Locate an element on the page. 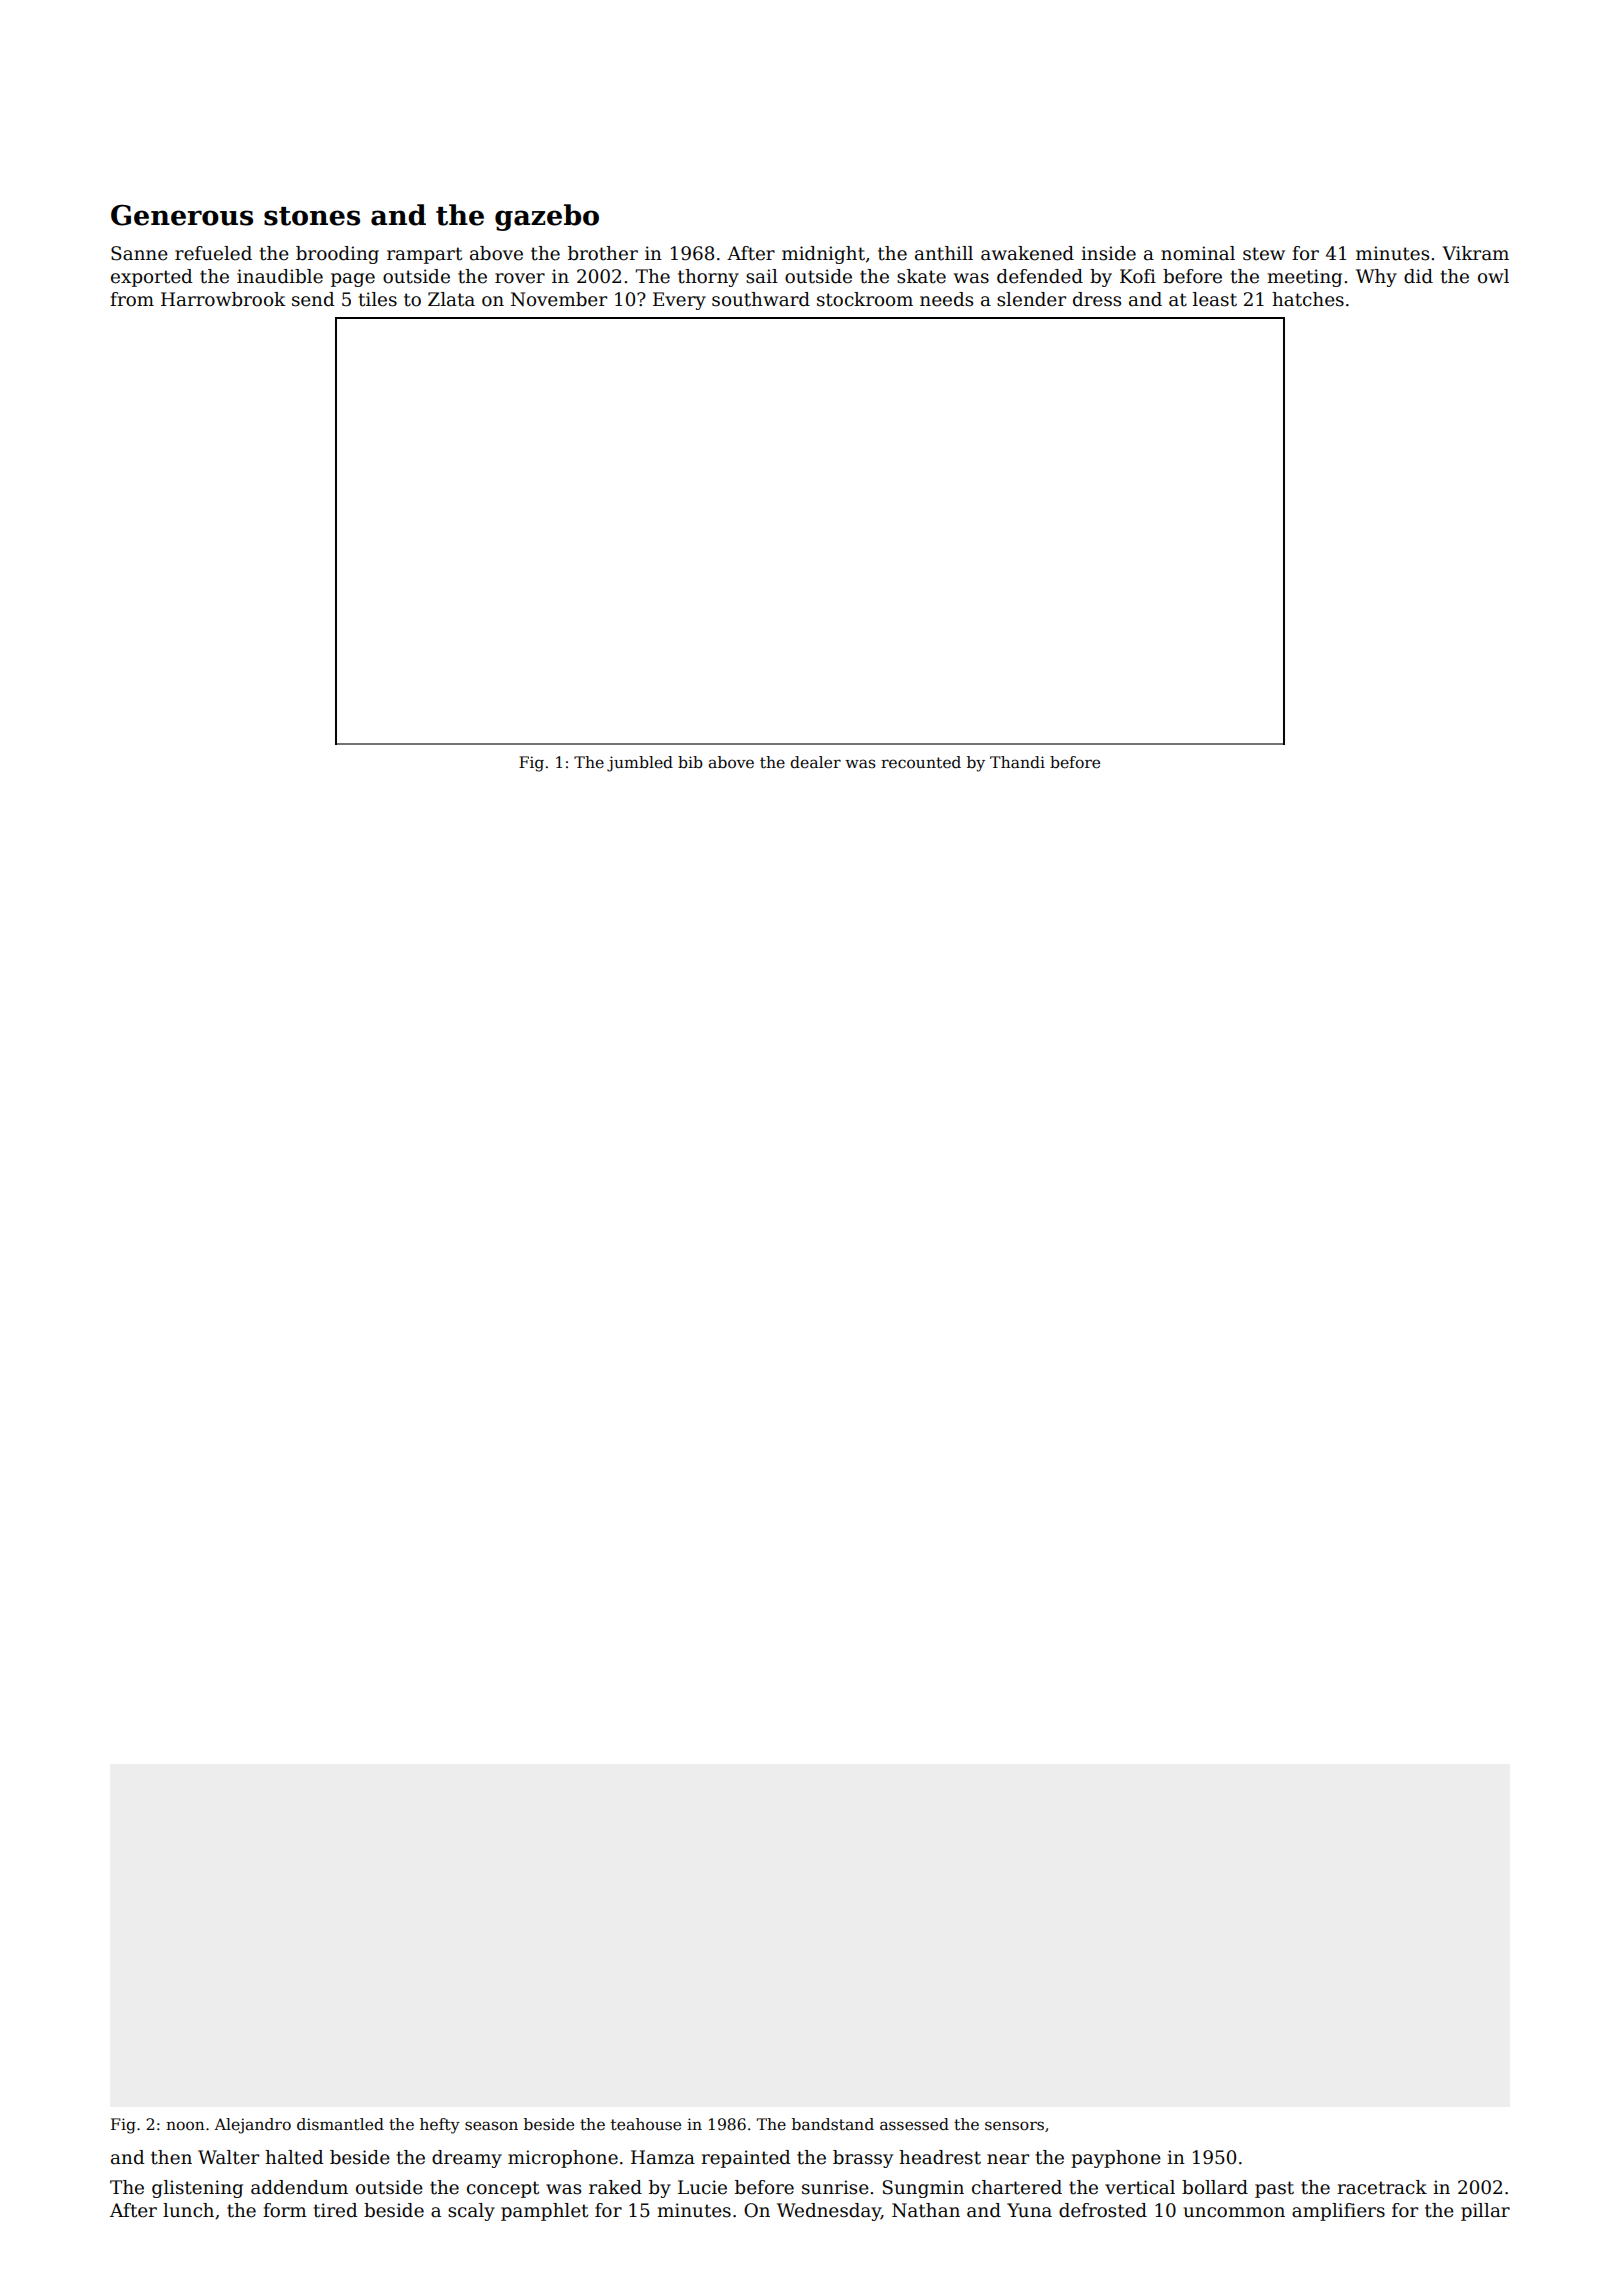 This page has height=2292, width=1620. jumbled is located at coordinates (640, 764).
